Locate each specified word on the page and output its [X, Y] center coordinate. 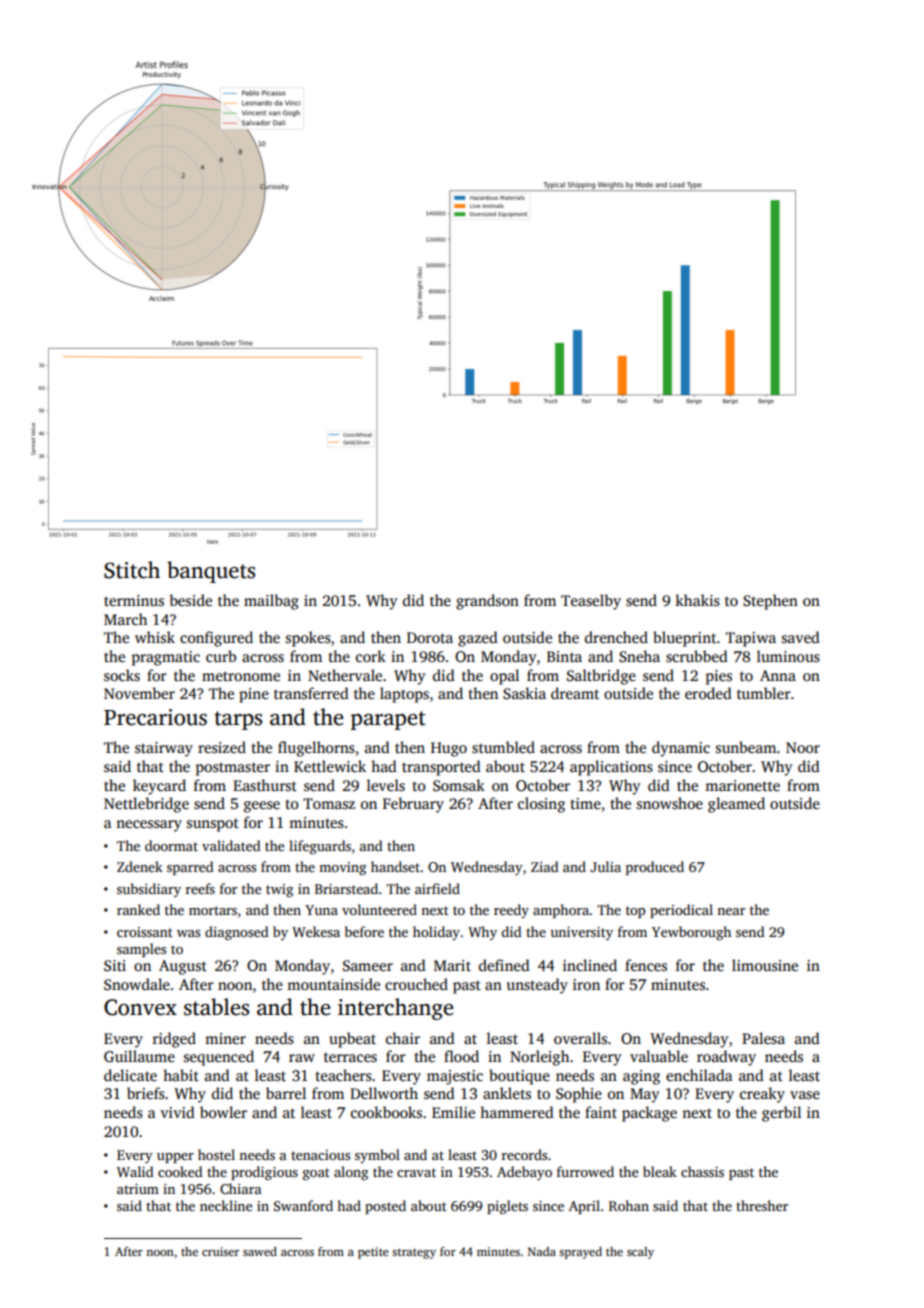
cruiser [220, 1251]
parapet [388, 720]
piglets [507, 1207]
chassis [702, 1171]
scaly [640, 1253]
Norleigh [539, 1058]
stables [216, 1007]
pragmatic [166, 658]
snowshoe [670, 803]
